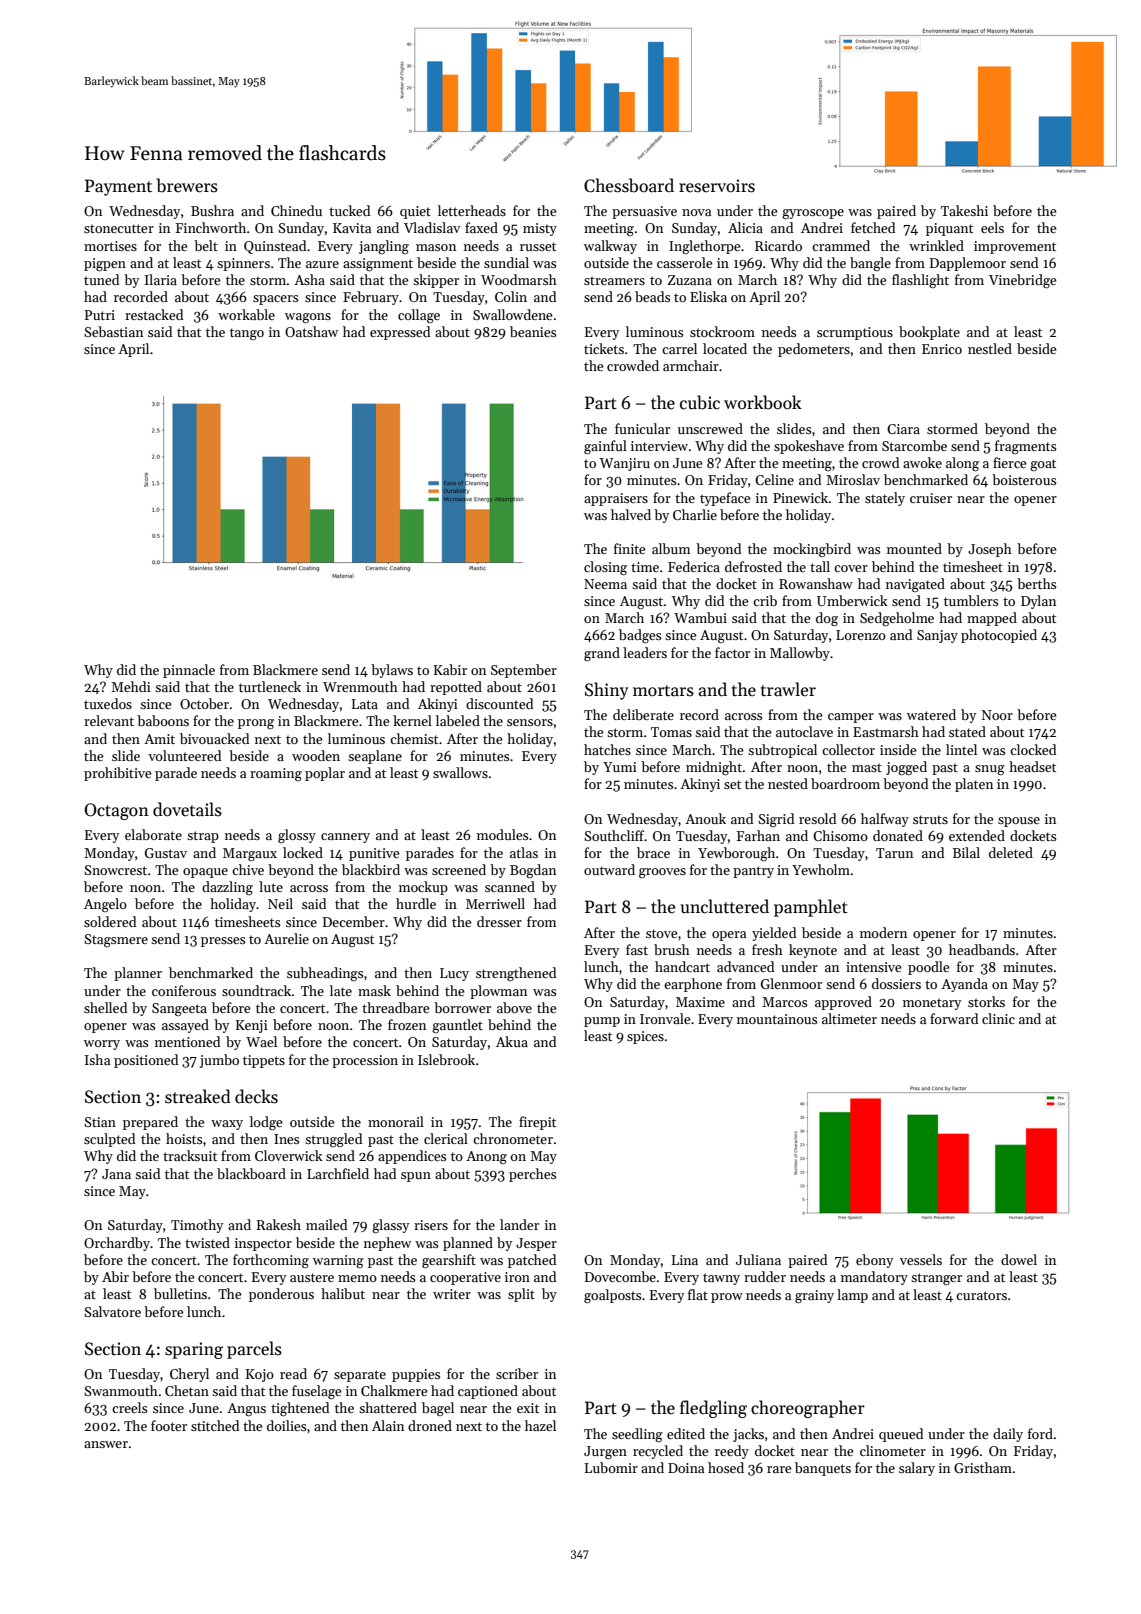 The image size is (1141, 1614). What do you see at coordinates (620, 1276) in the screenshot?
I see `Dovecombe` at bounding box center [620, 1276].
